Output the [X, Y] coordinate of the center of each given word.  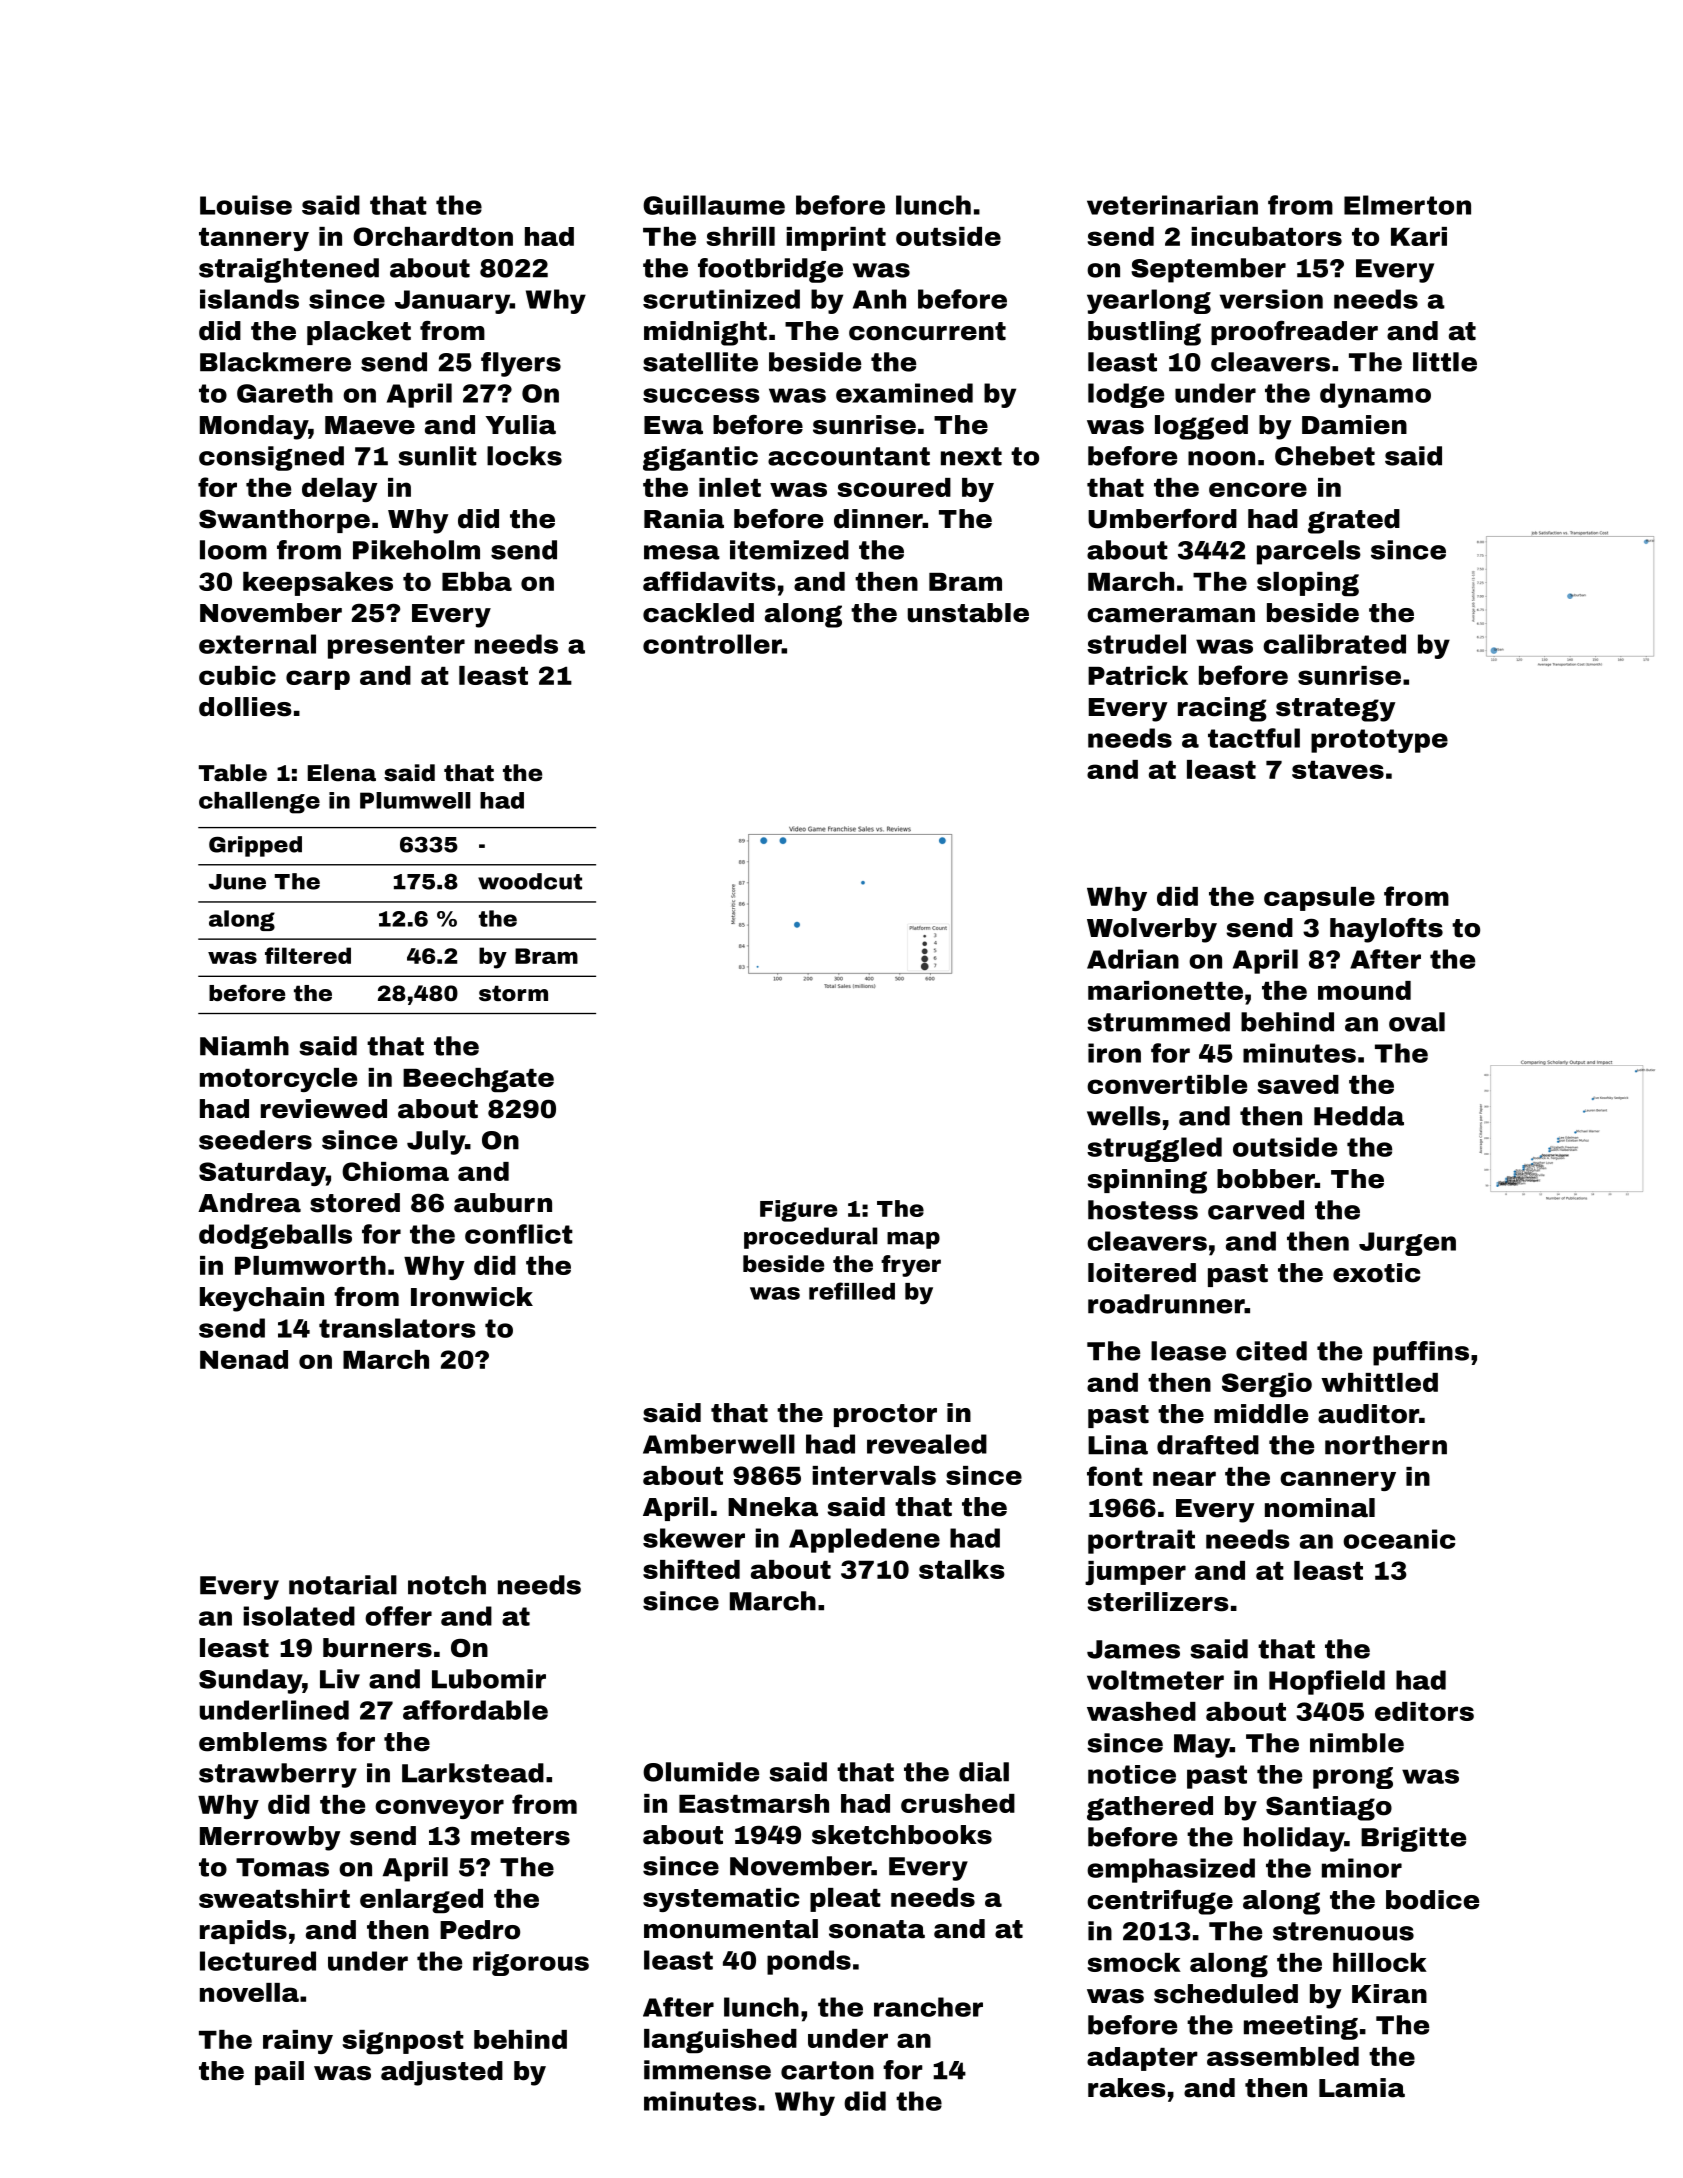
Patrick [1138, 675]
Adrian [1133, 959]
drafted [1208, 1445]
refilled [852, 1291]
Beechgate [478, 1080]
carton [827, 2070]
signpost [403, 2042]
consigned [271, 458]
